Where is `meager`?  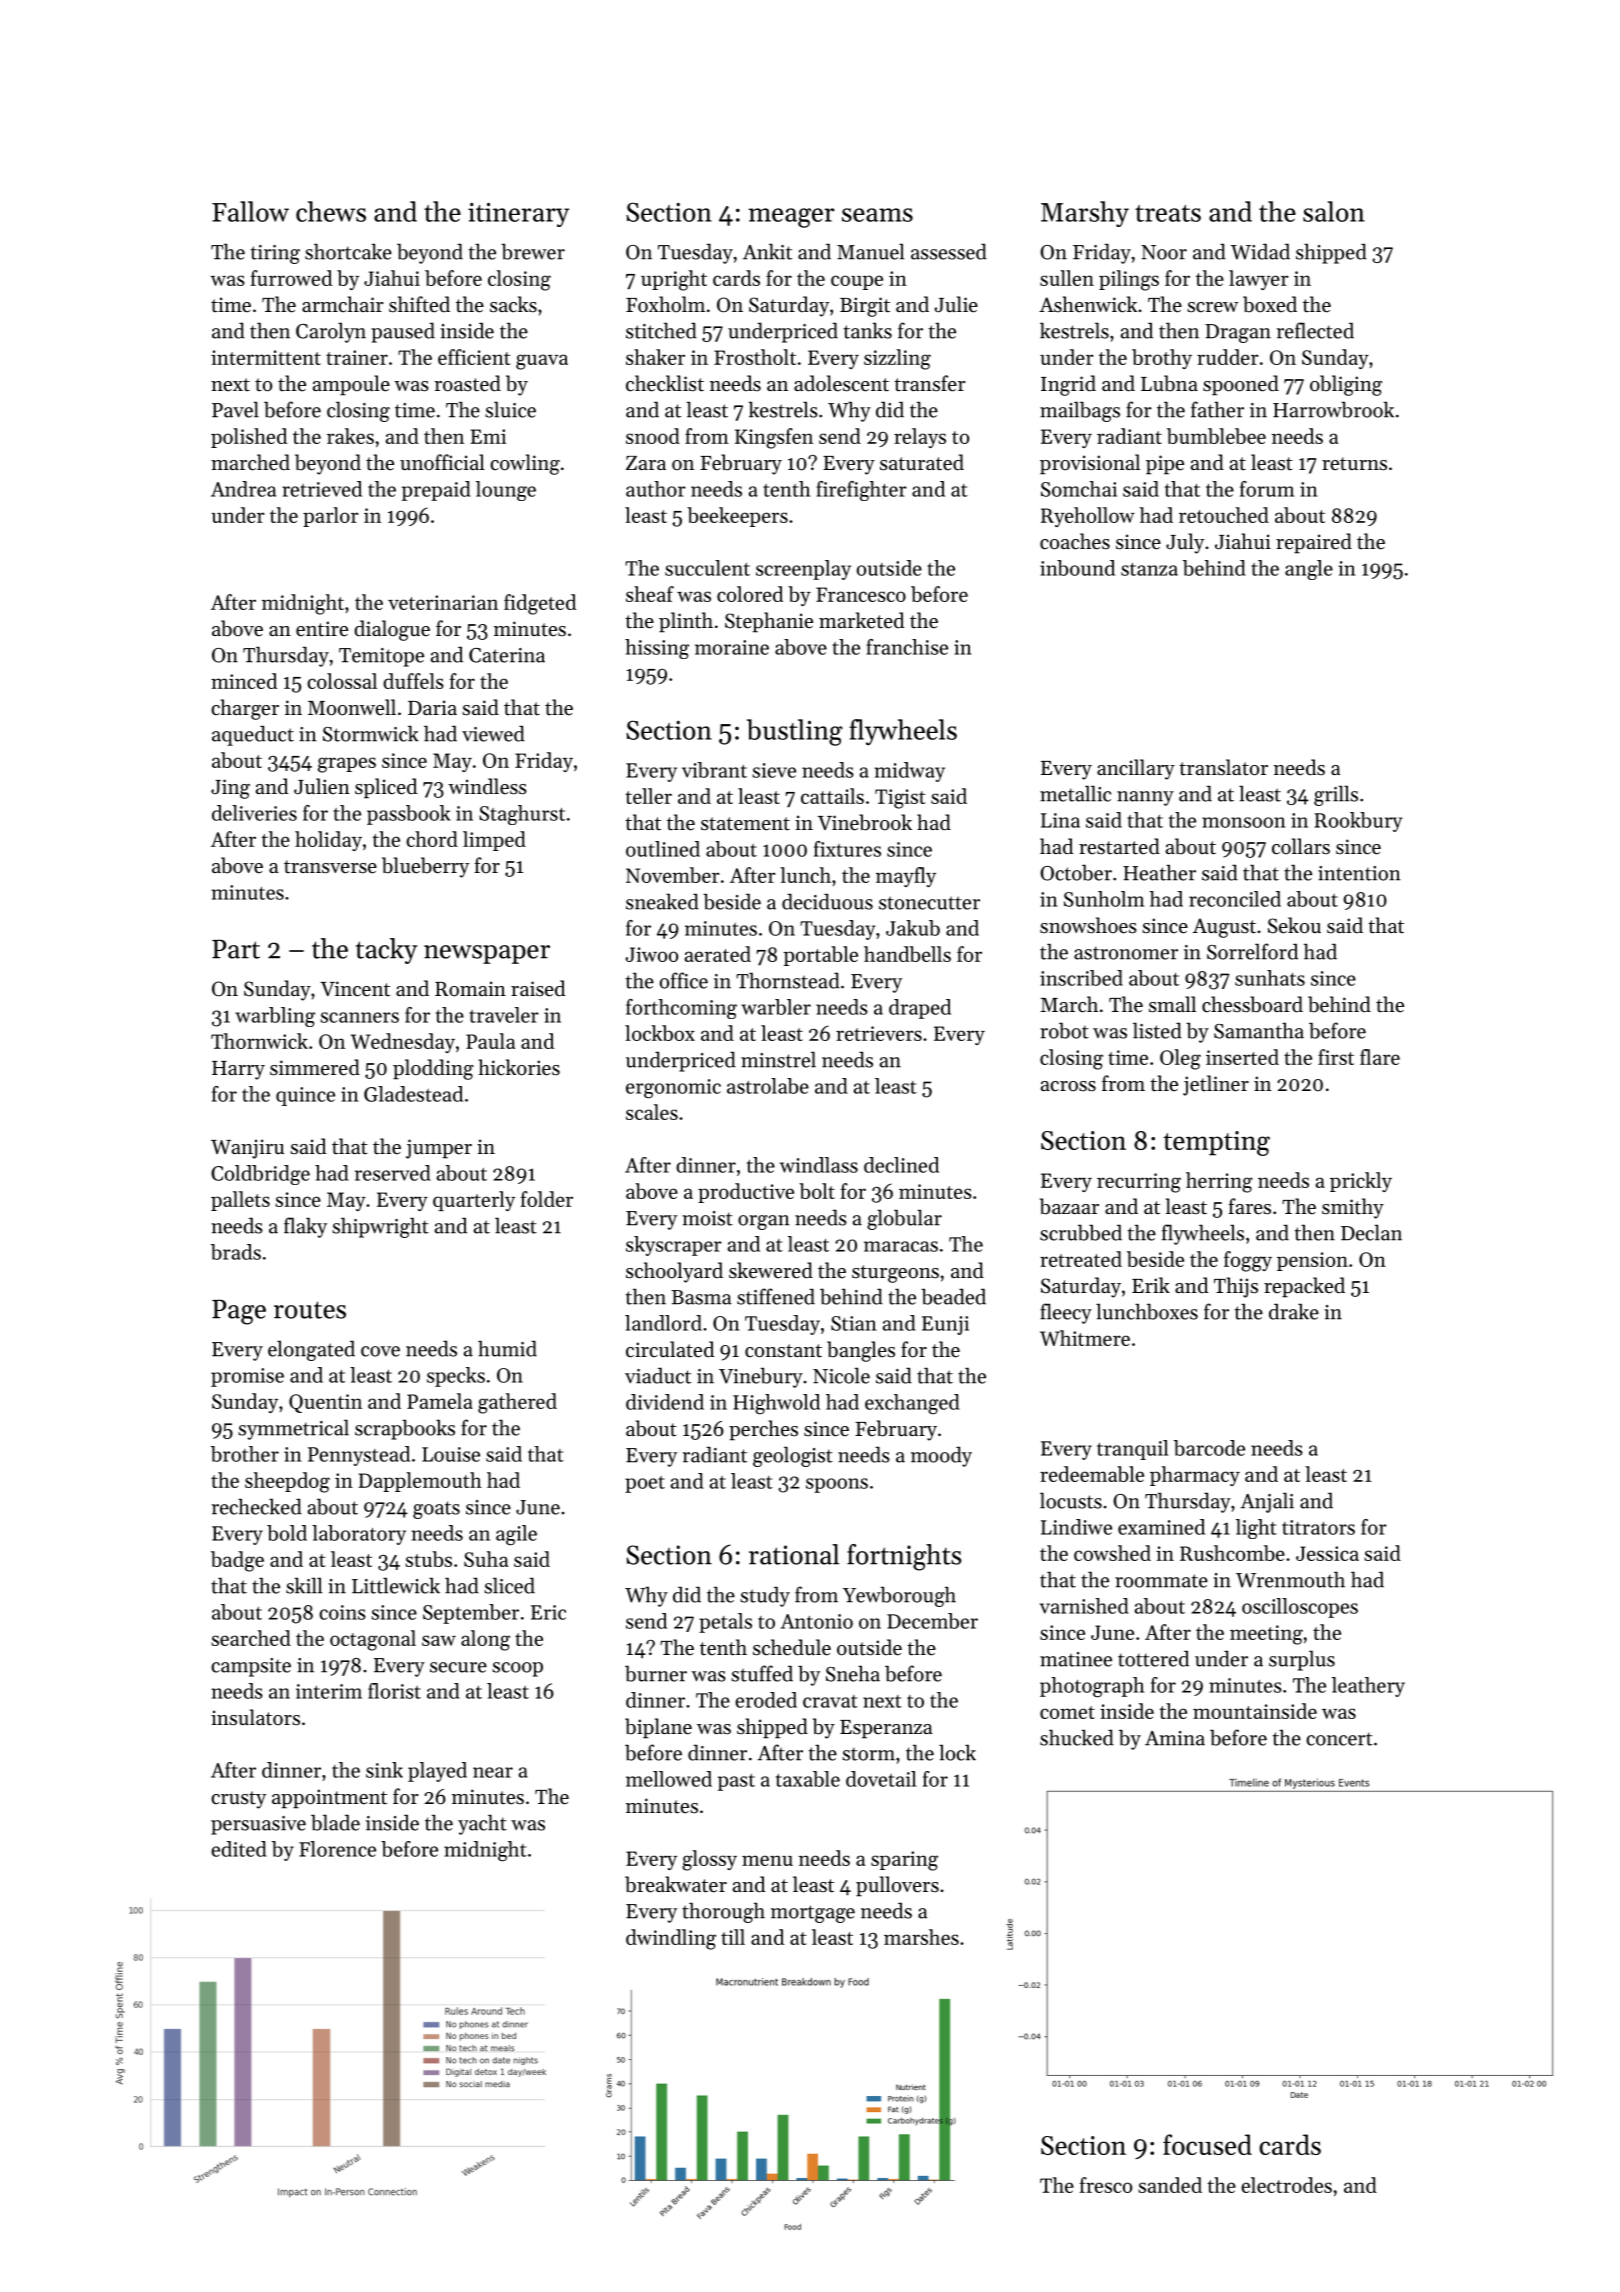 meager is located at coordinates (791, 218).
